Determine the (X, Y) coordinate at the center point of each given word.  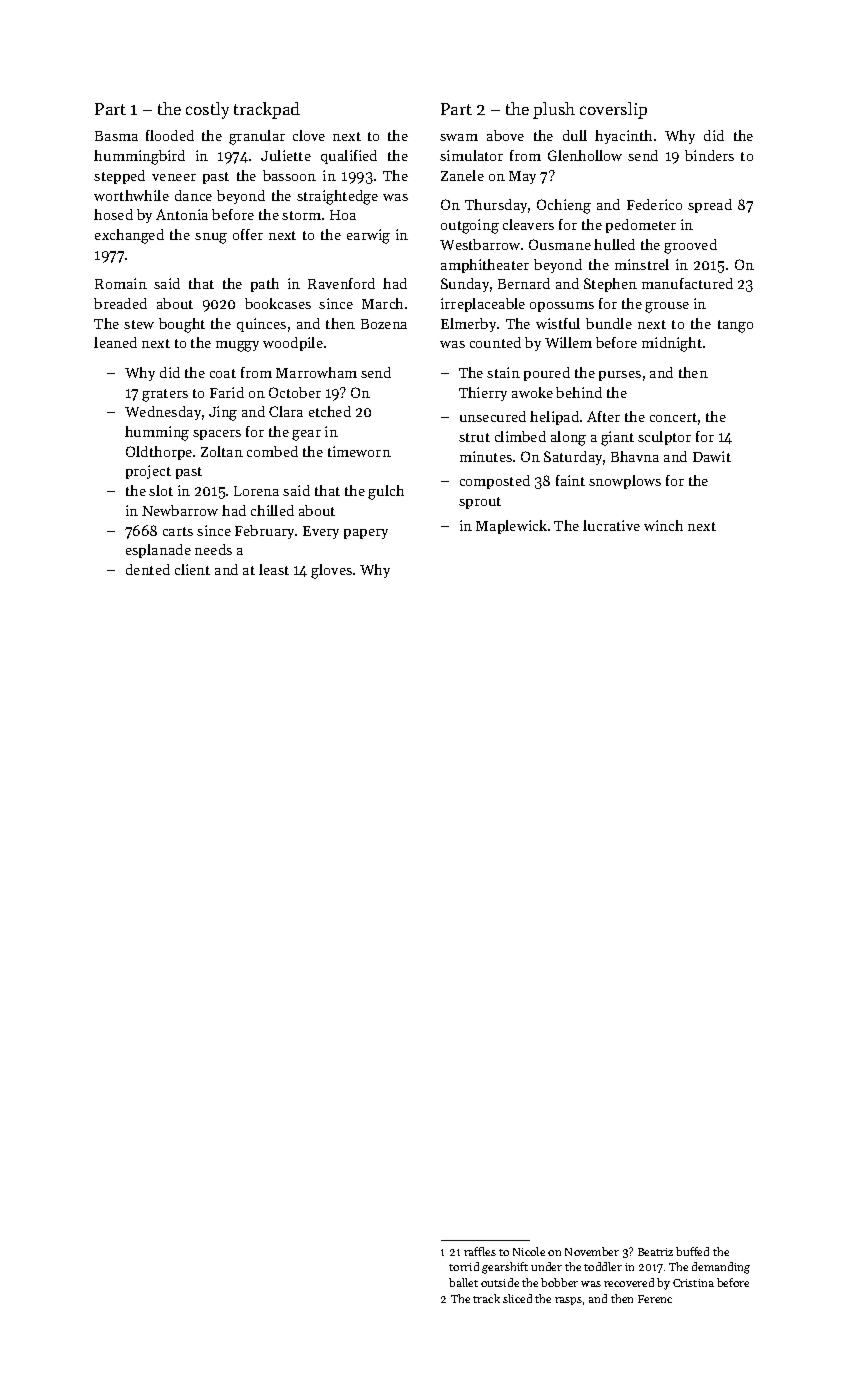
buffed (692, 1251)
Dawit (712, 456)
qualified (349, 157)
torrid (464, 1266)
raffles (480, 1251)
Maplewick (511, 527)
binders (709, 155)
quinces (261, 325)
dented (148, 569)
